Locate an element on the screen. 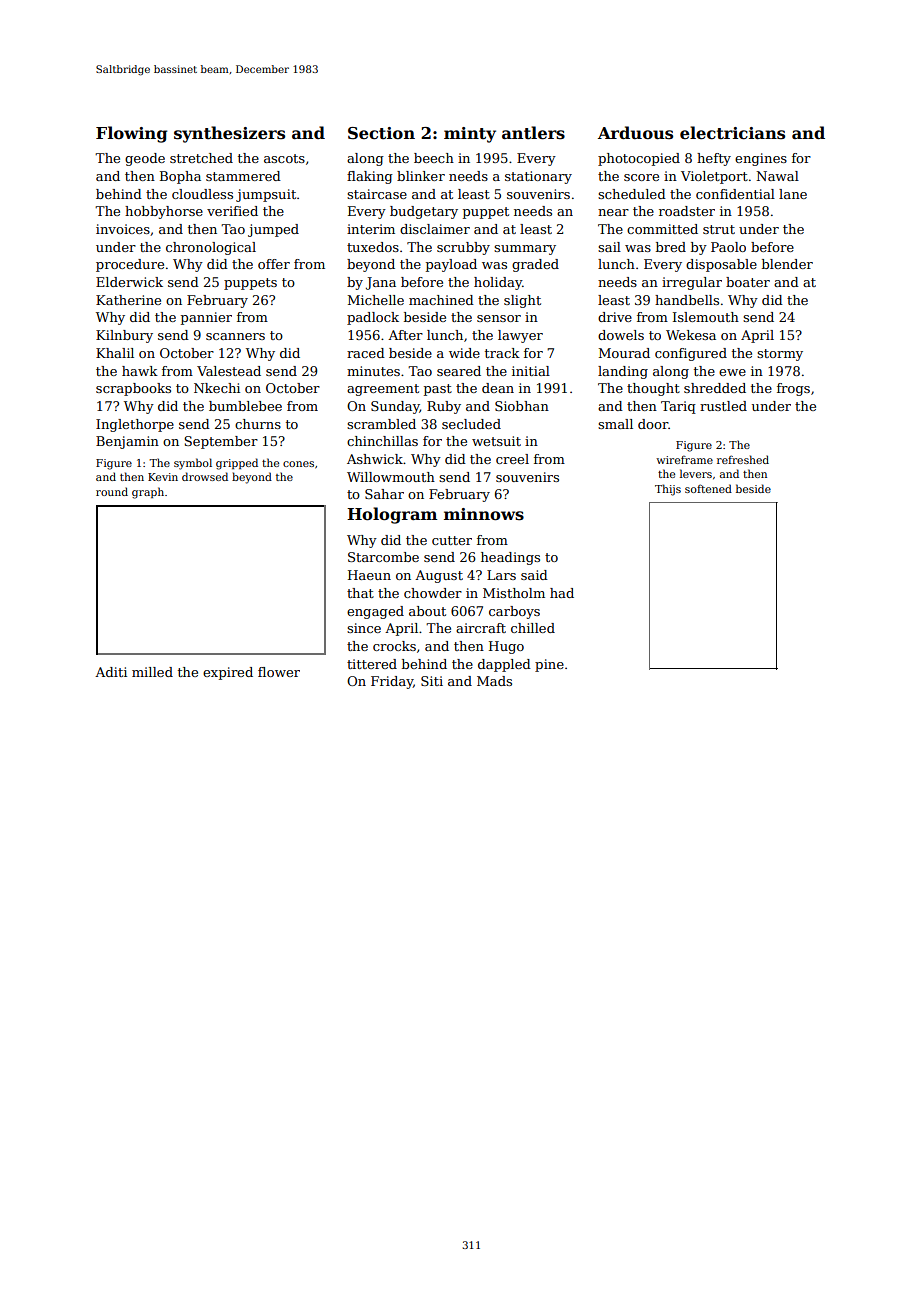 The height and width of the screenshot is (1308, 924). offer is located at coordinates (274, 264).
